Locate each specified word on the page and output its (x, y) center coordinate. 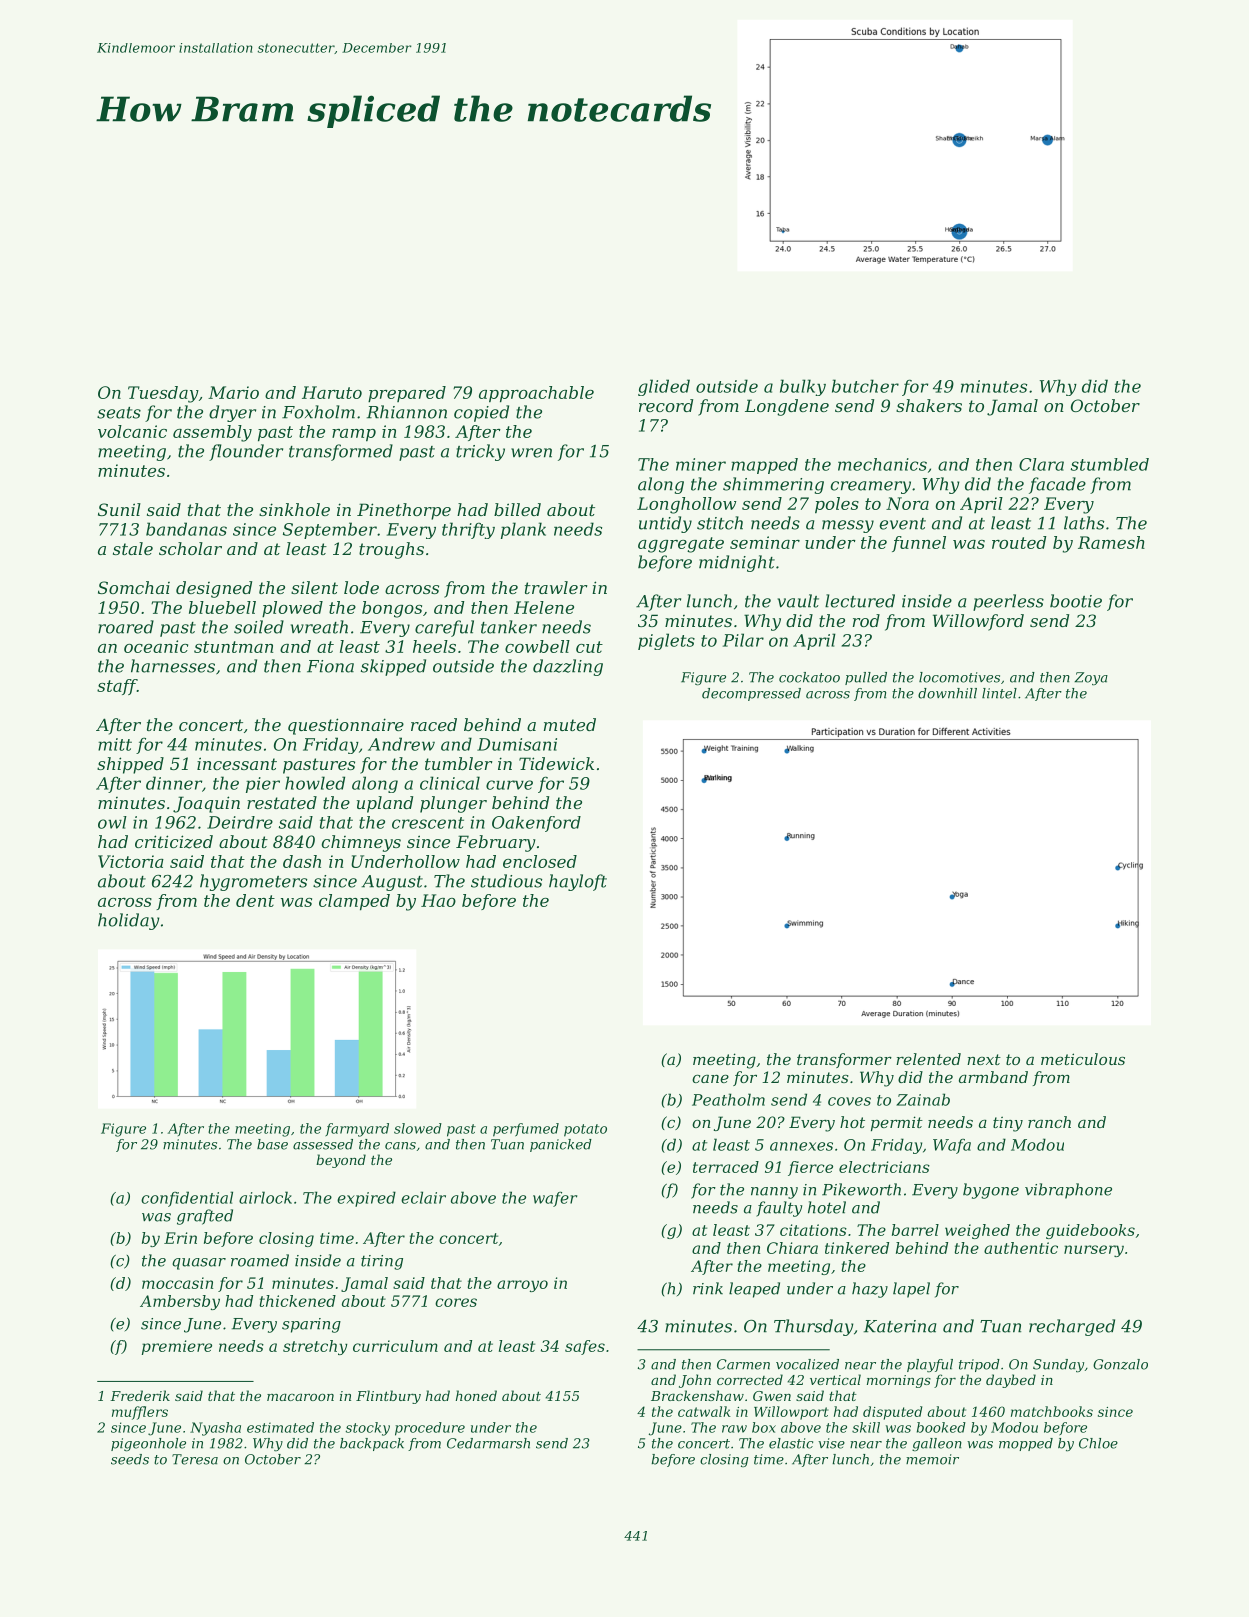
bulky (803, 387)
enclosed (540, 861)
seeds (130, 1459)
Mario (233, 392)
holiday (129, 921)
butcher (865, 386)
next (984, 1059)
